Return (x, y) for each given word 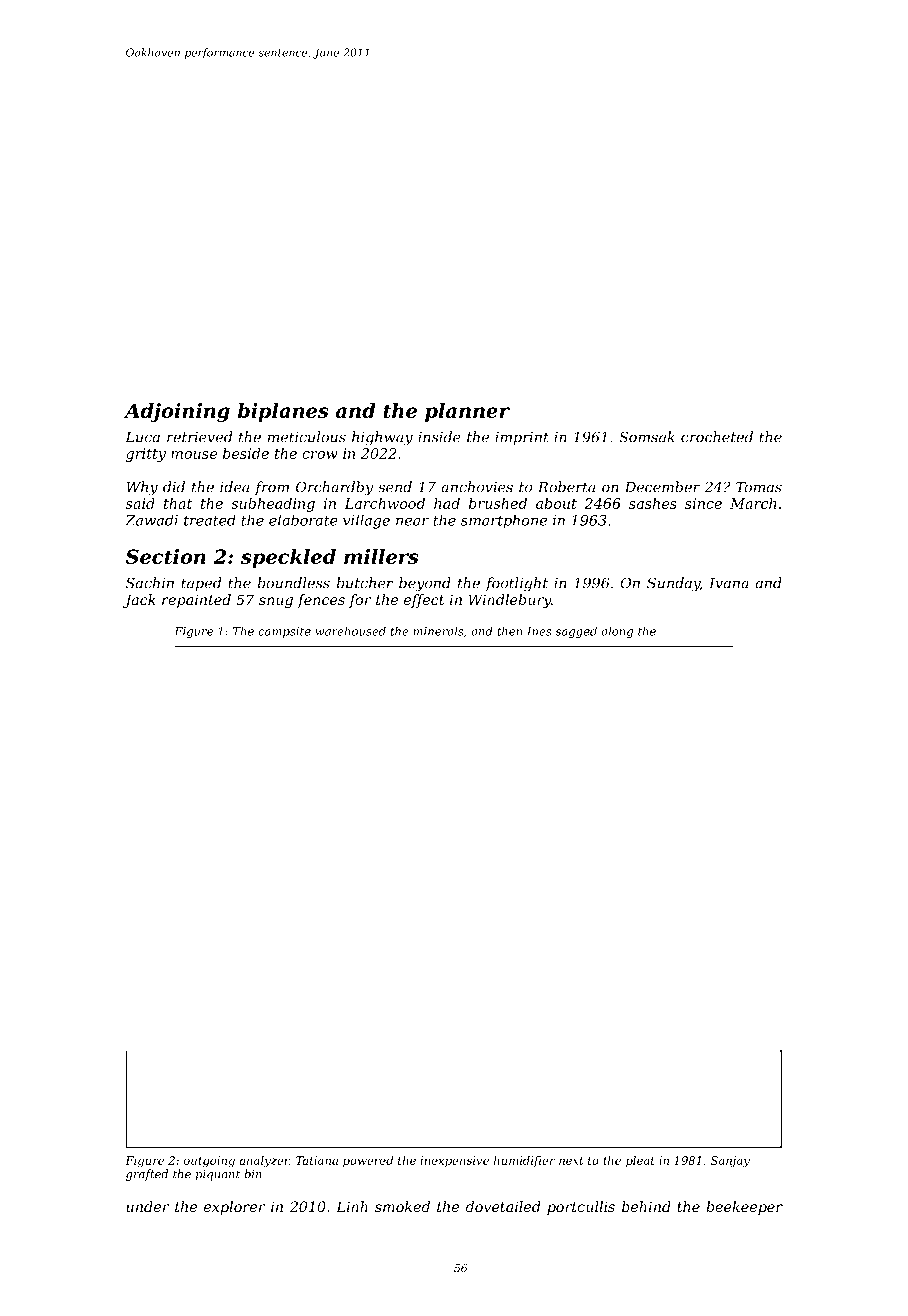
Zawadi (151, 520)
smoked (402, 1206)
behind (646, 1206)
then (509, 631)
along (617, 632)
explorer (234, 1208)
